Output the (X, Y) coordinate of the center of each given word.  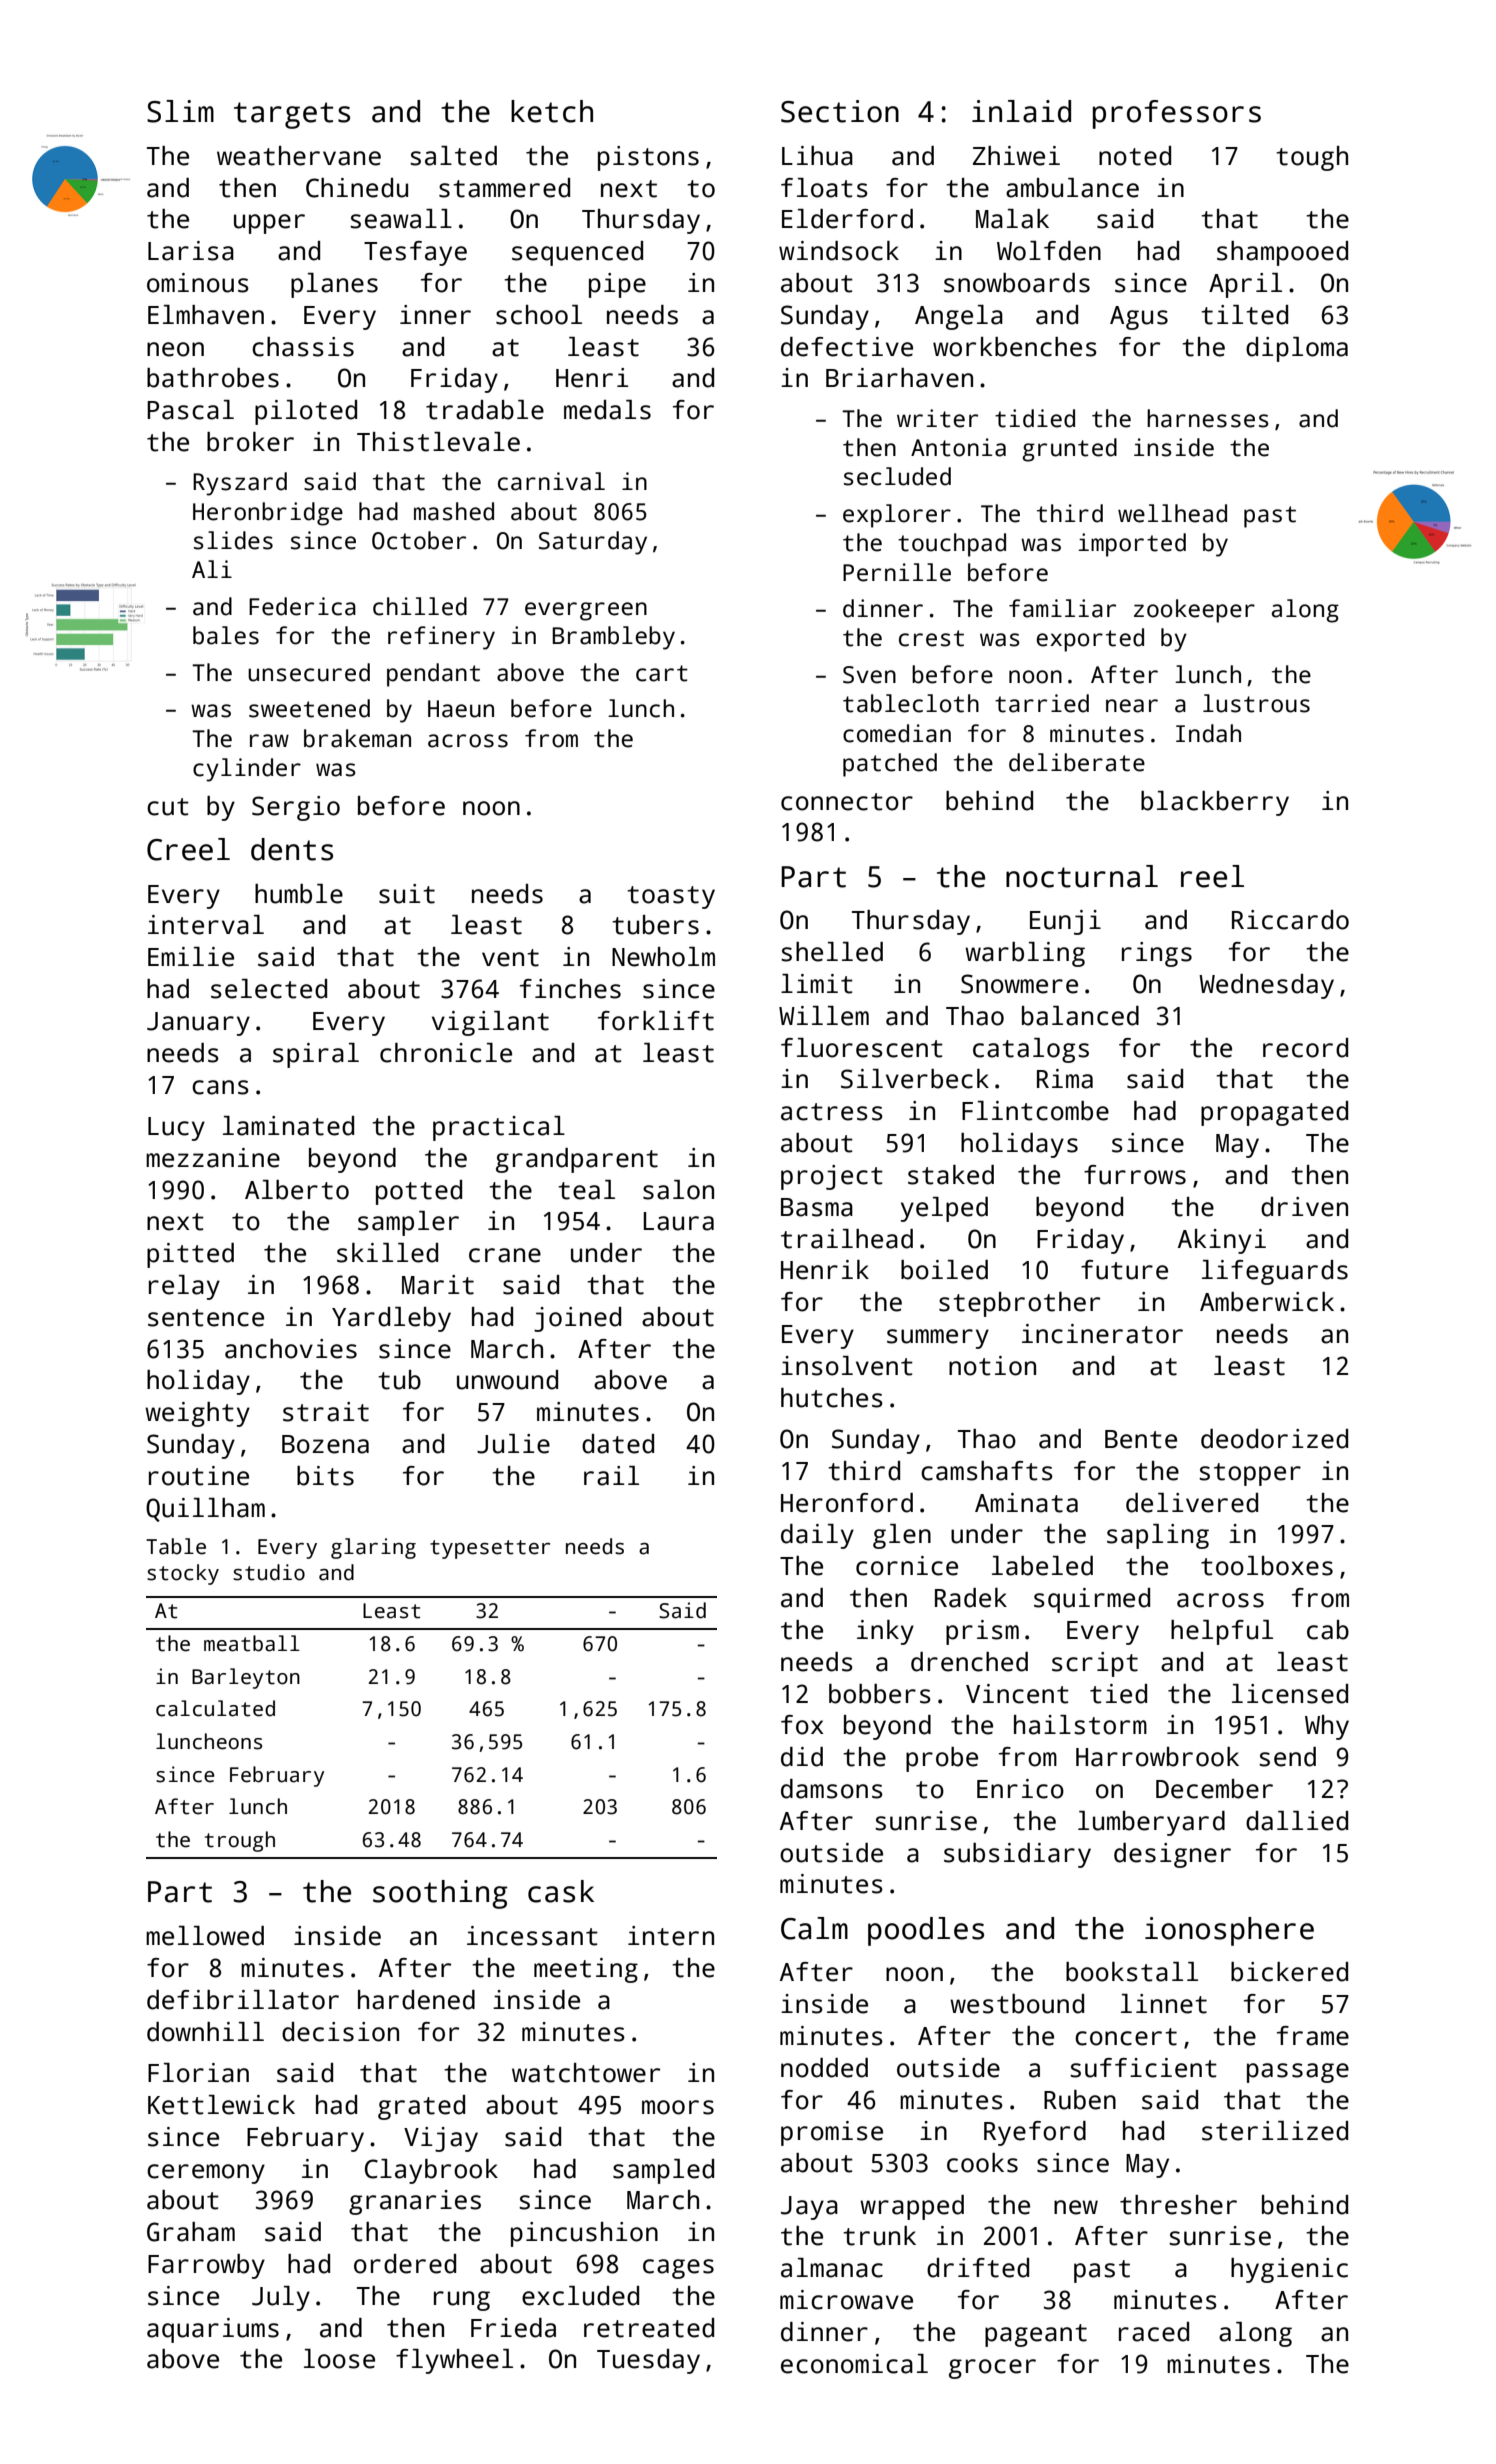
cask (561, 1891)
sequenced (577, 253)
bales (226, 635)
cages (678, 2269)
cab (1328, 1630)
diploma (1297, 349)
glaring (373, 1548)
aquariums (213, 2330)
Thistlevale (438, 442)
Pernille (897, 572)
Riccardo (1290, 920)
